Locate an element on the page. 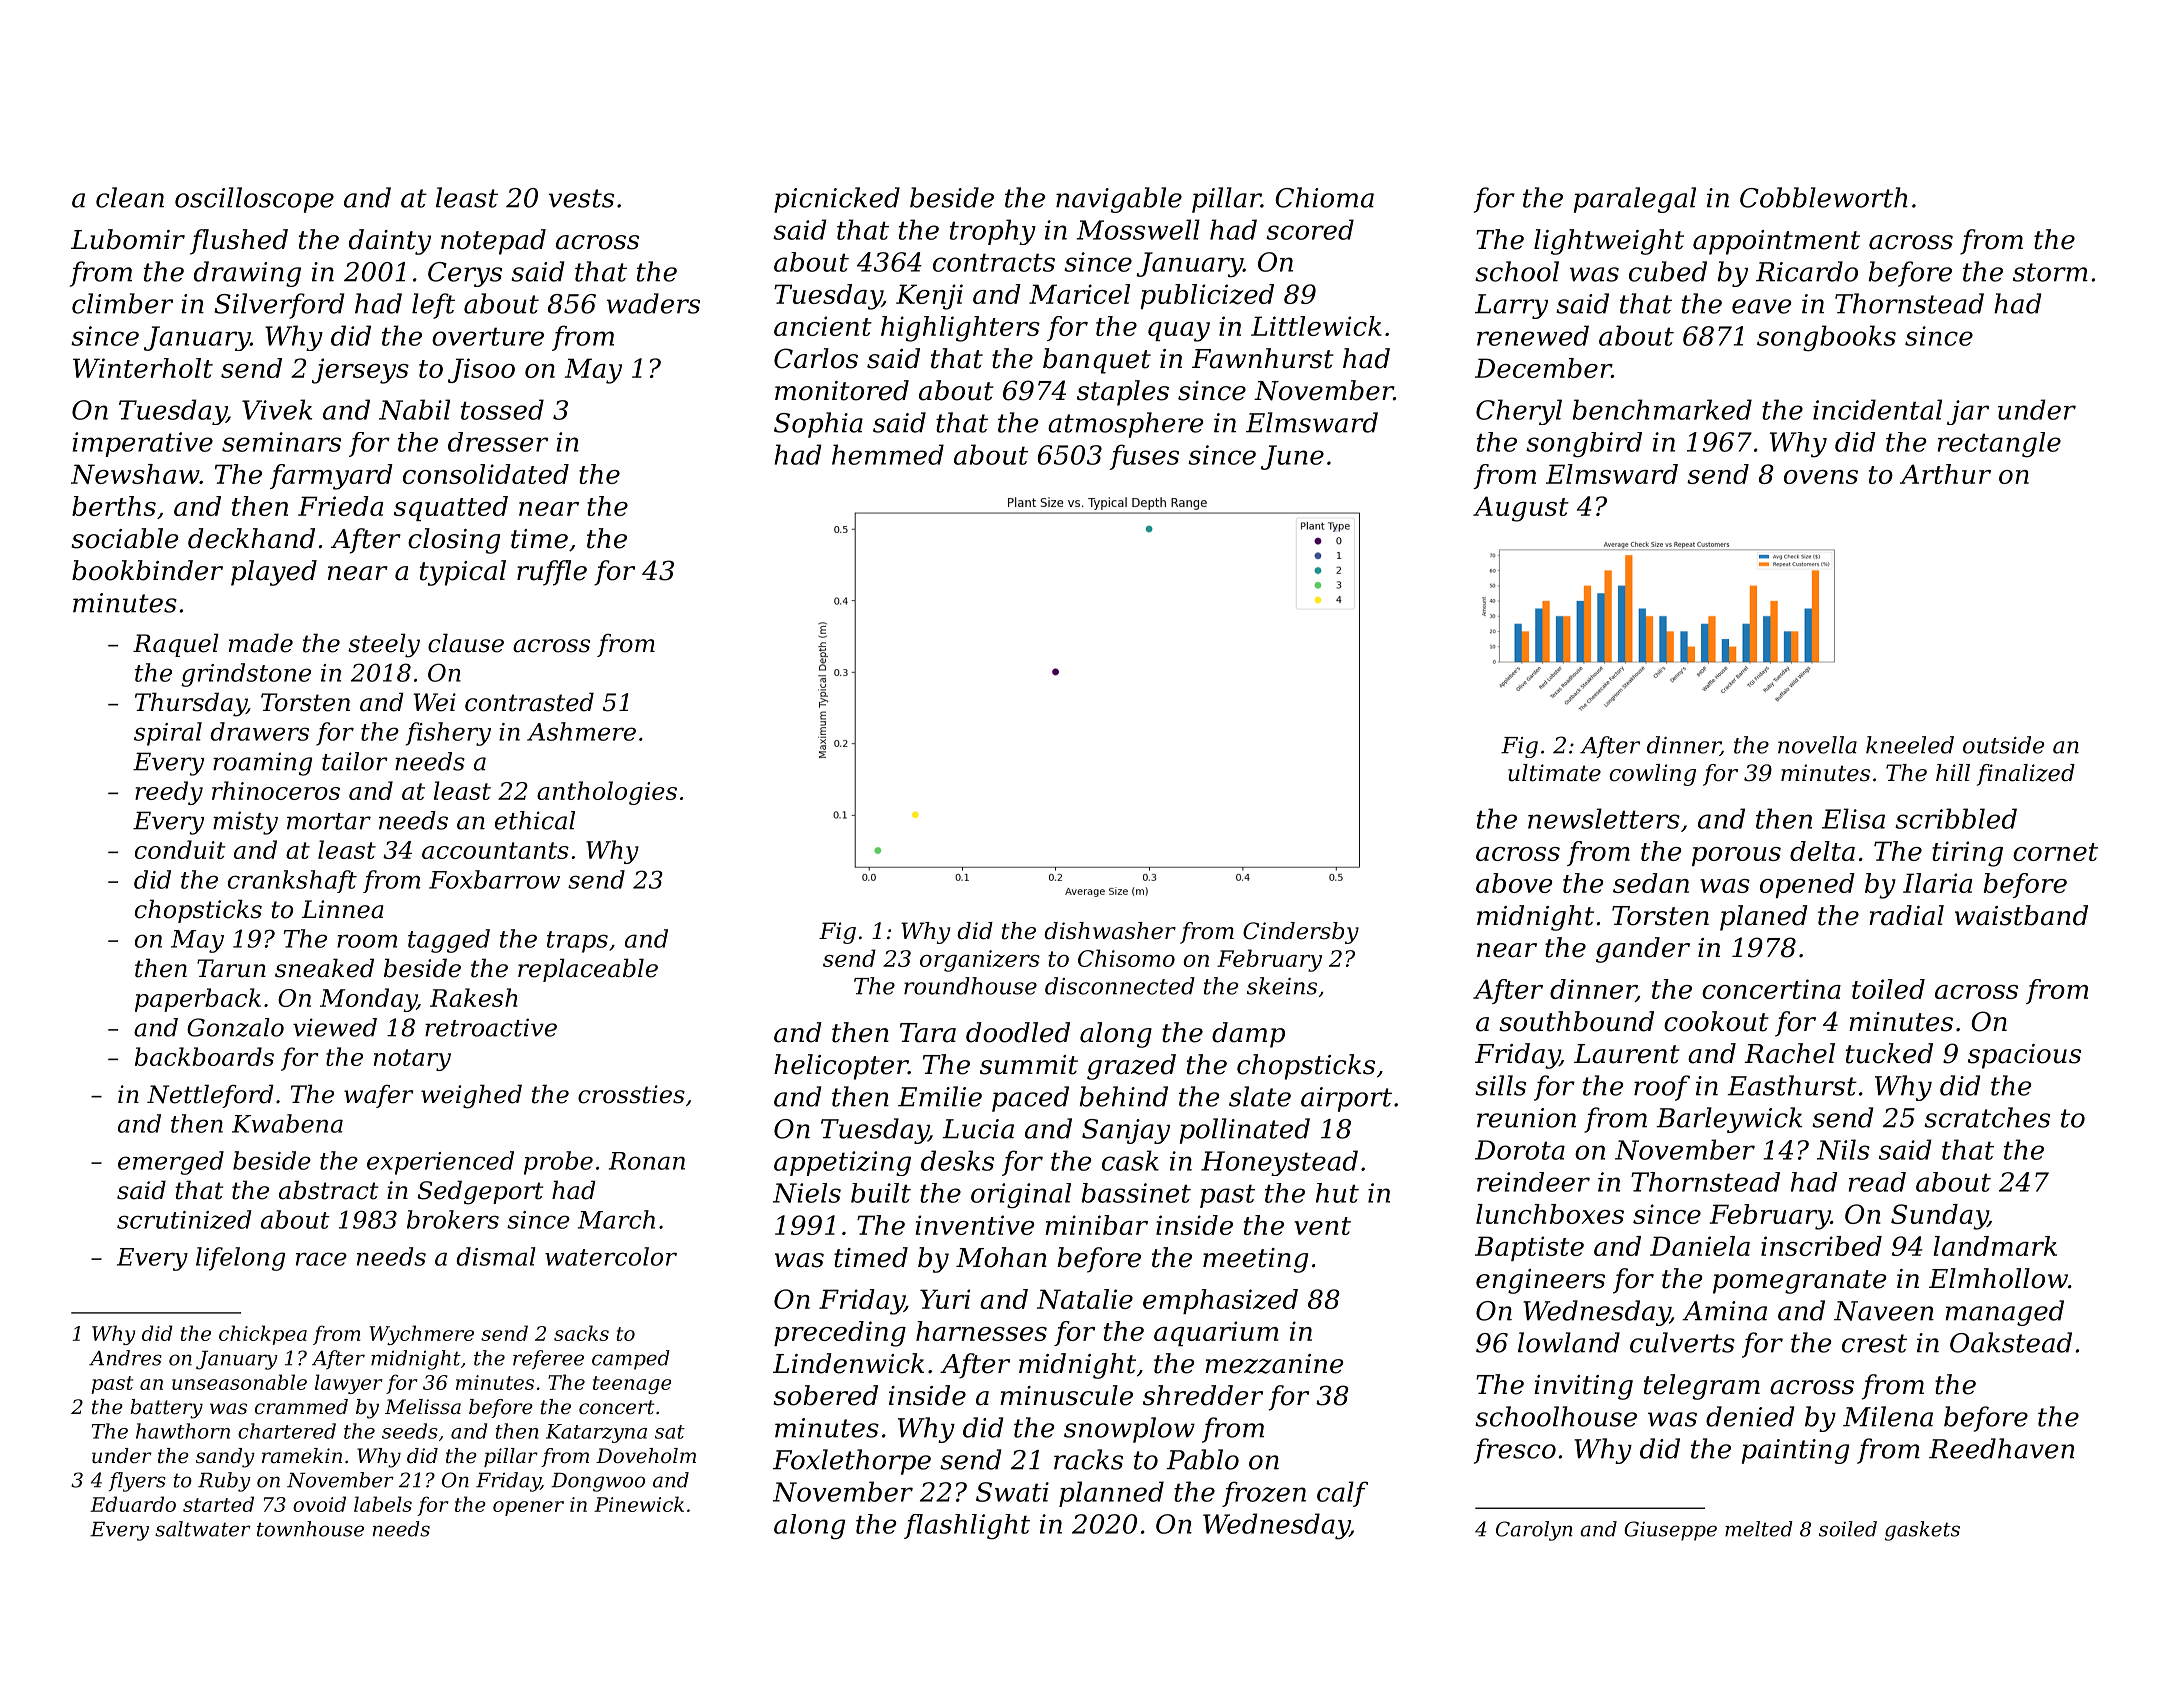 The image size is (2178, 1683). grindstone is located at coordinates (246, 675).
